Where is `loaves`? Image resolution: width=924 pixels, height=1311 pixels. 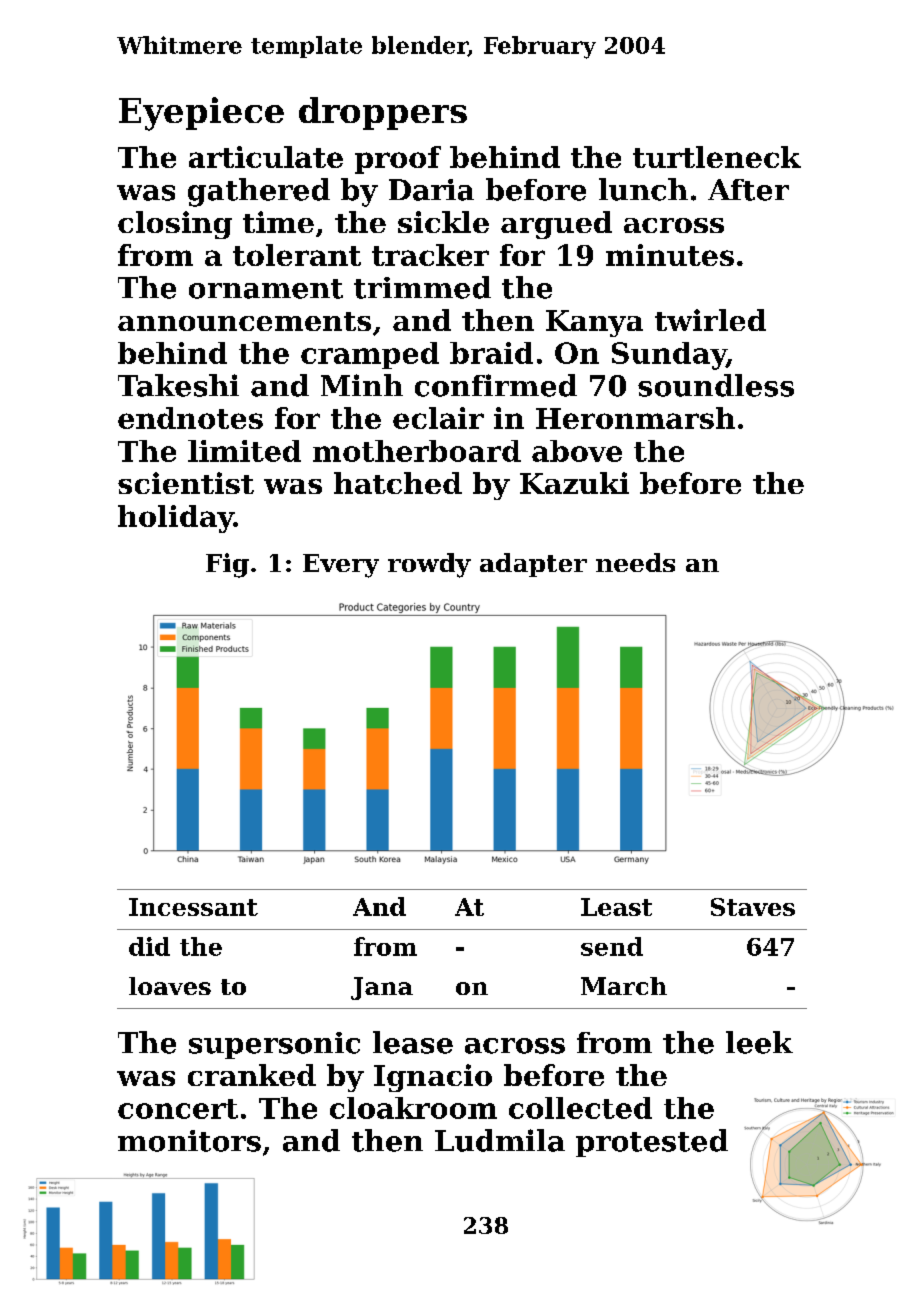
loaves is located at coordinates (170, 986).
